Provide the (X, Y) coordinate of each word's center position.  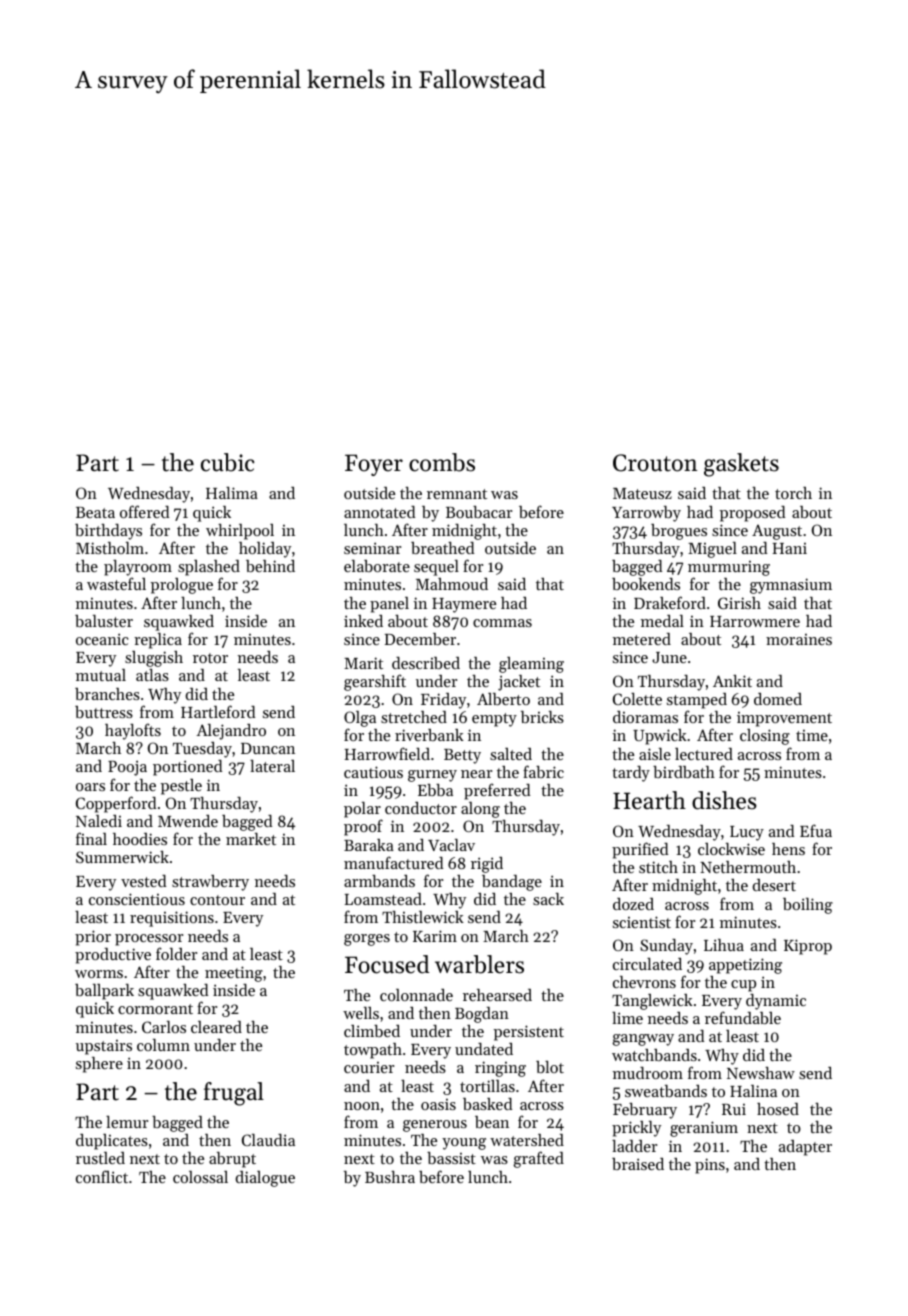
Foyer (374, 465)
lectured (704, 754)
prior (93, 938)
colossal (200, 1177)
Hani (790, 548)
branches (107, 694)
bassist (451, 1158)
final (91, 838)
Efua (816, 830)
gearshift (375, 682)
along (480, 810)
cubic (227, 462)
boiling (808, 906)
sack (548, 899)
